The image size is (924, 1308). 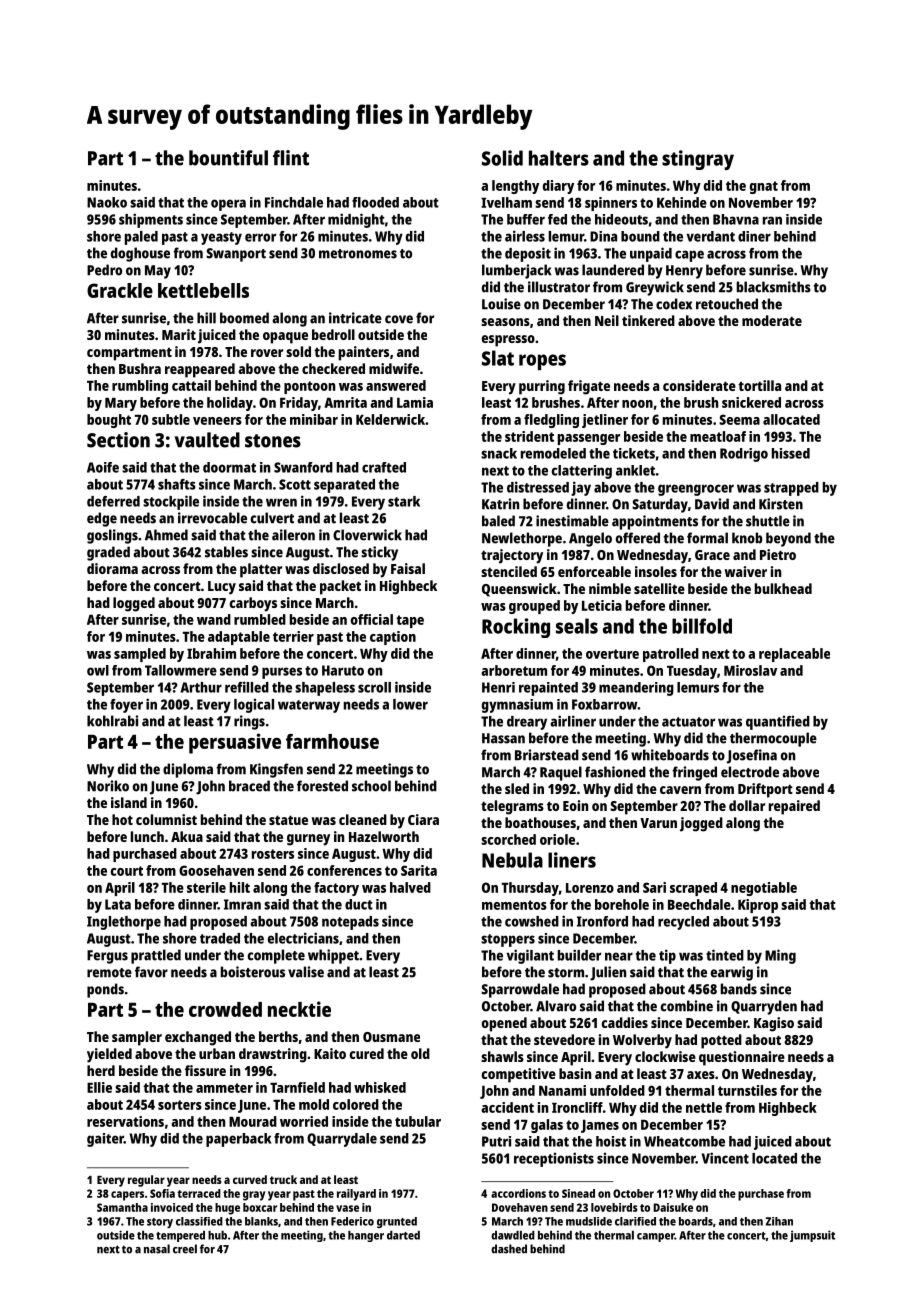 What do you see at coordinates (342, 1140) in the page?
I see `Quarrydale` at bounding box center [342, 1140].
